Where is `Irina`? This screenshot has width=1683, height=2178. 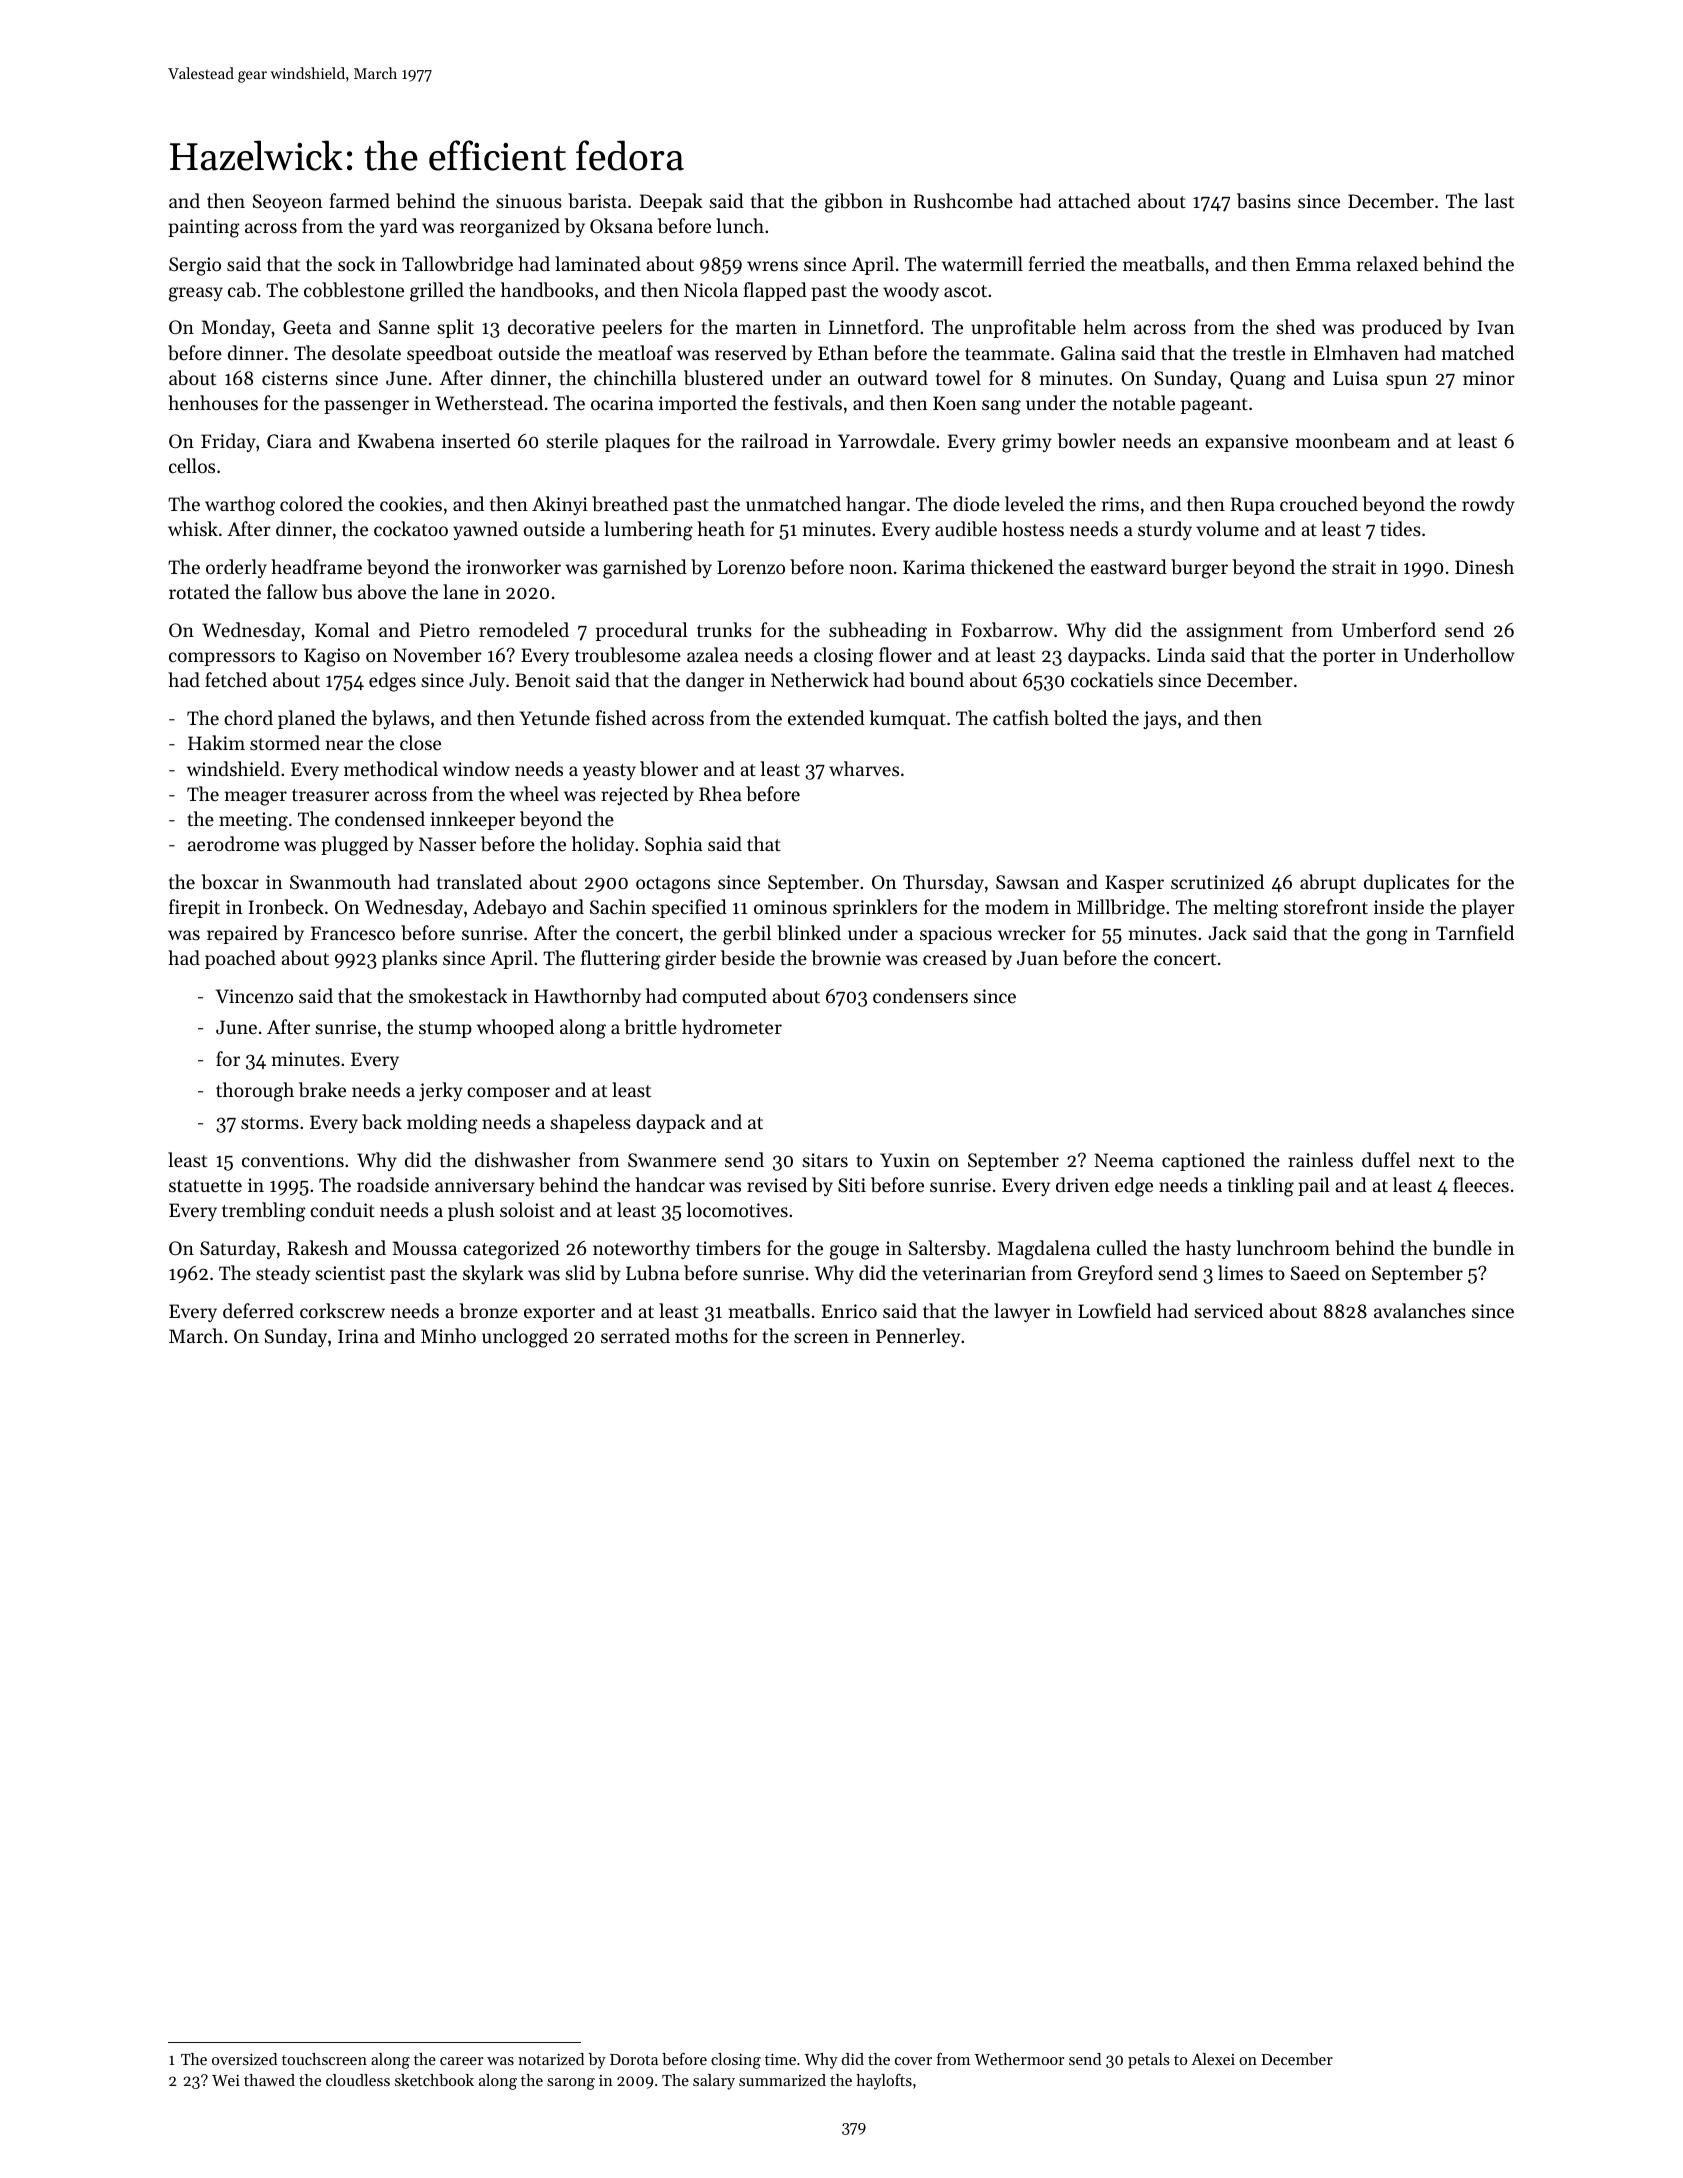 Irina is located at coordinates (358, 1336).
